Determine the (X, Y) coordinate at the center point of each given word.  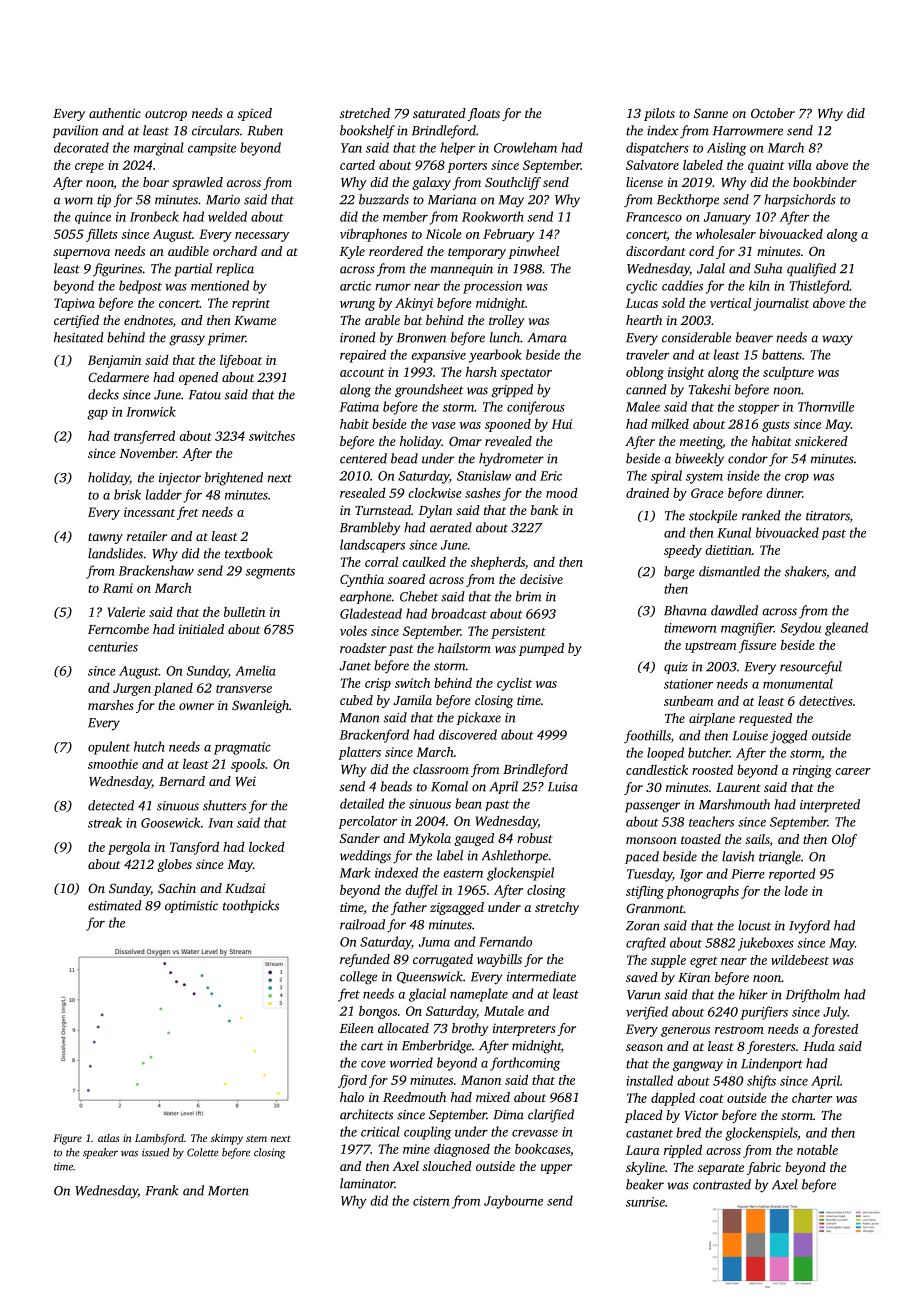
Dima (509, 1115)
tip (104, 201)
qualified (811, 270)
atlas (108, 1138)
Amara (547, 338)
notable (817, 1150)
